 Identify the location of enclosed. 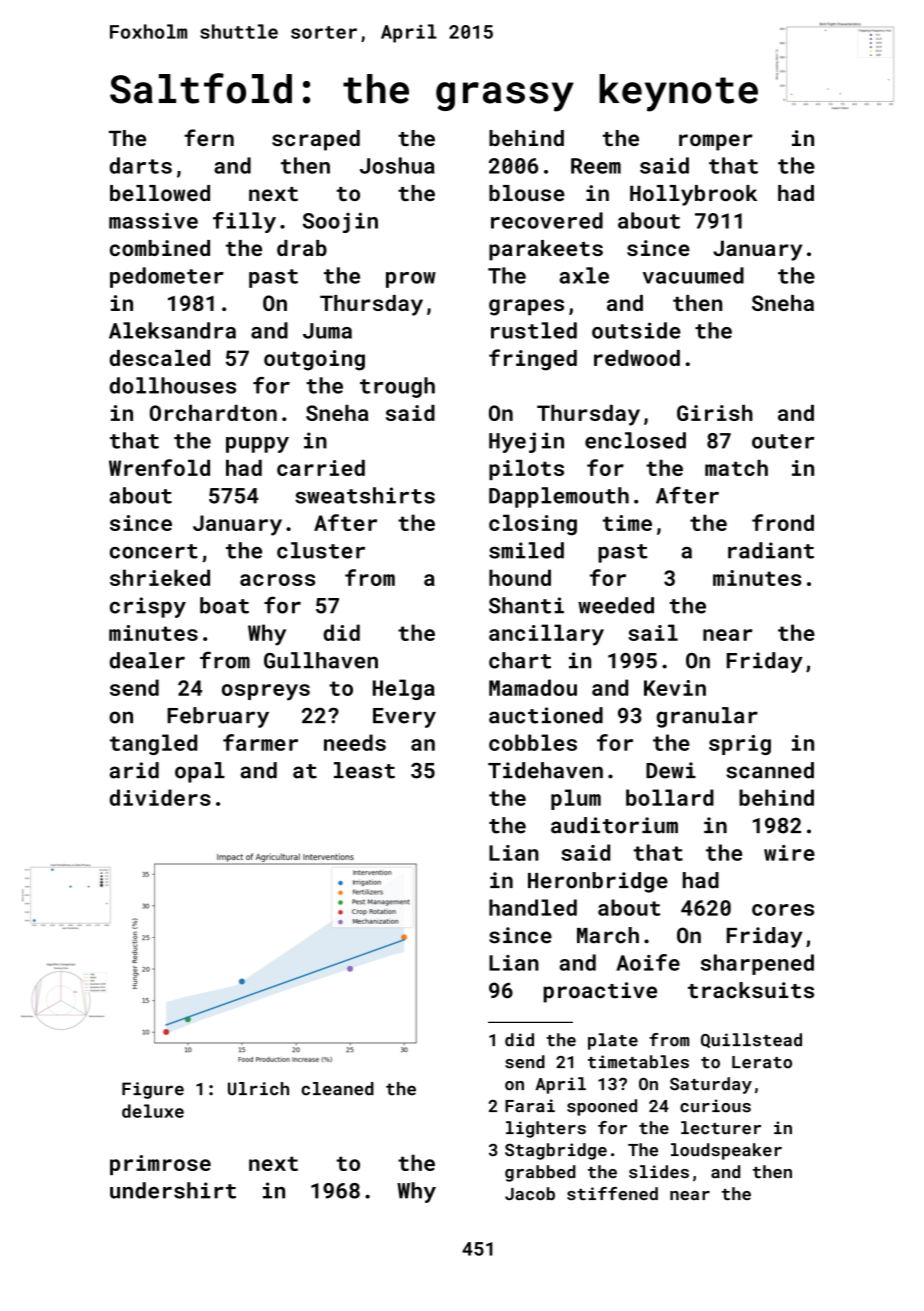
(635, 440).
